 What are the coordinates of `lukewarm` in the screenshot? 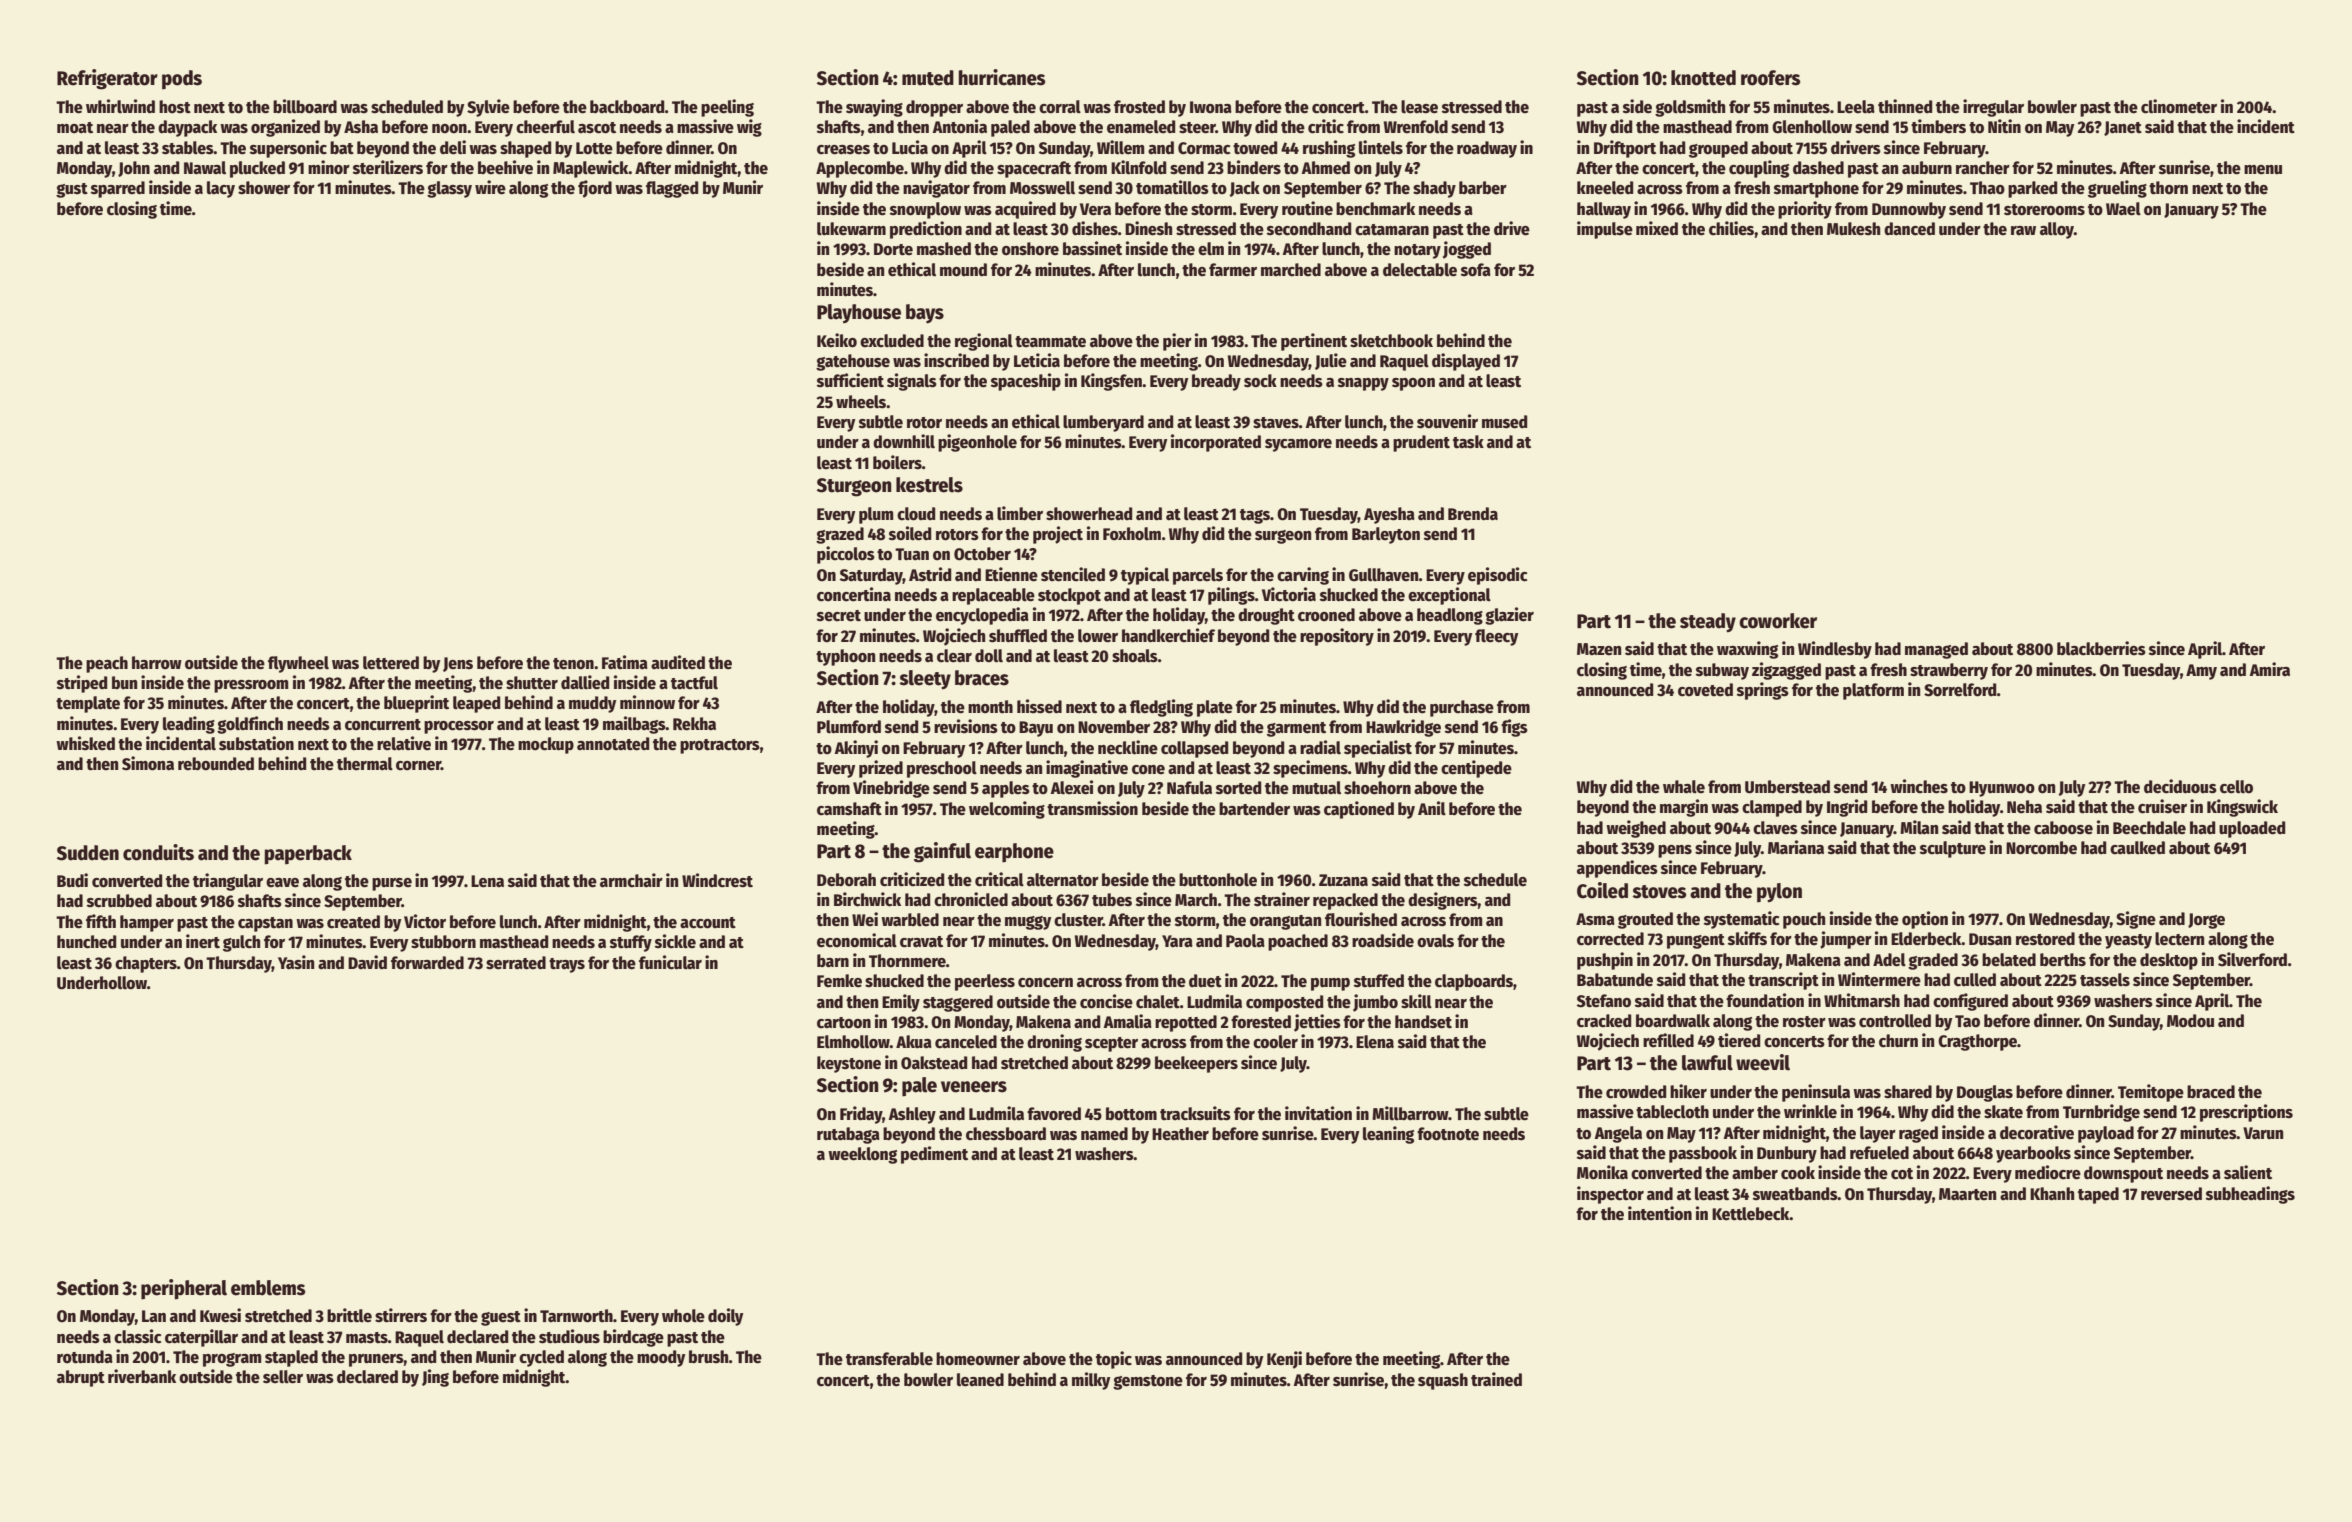 It's located at (851, 229).
